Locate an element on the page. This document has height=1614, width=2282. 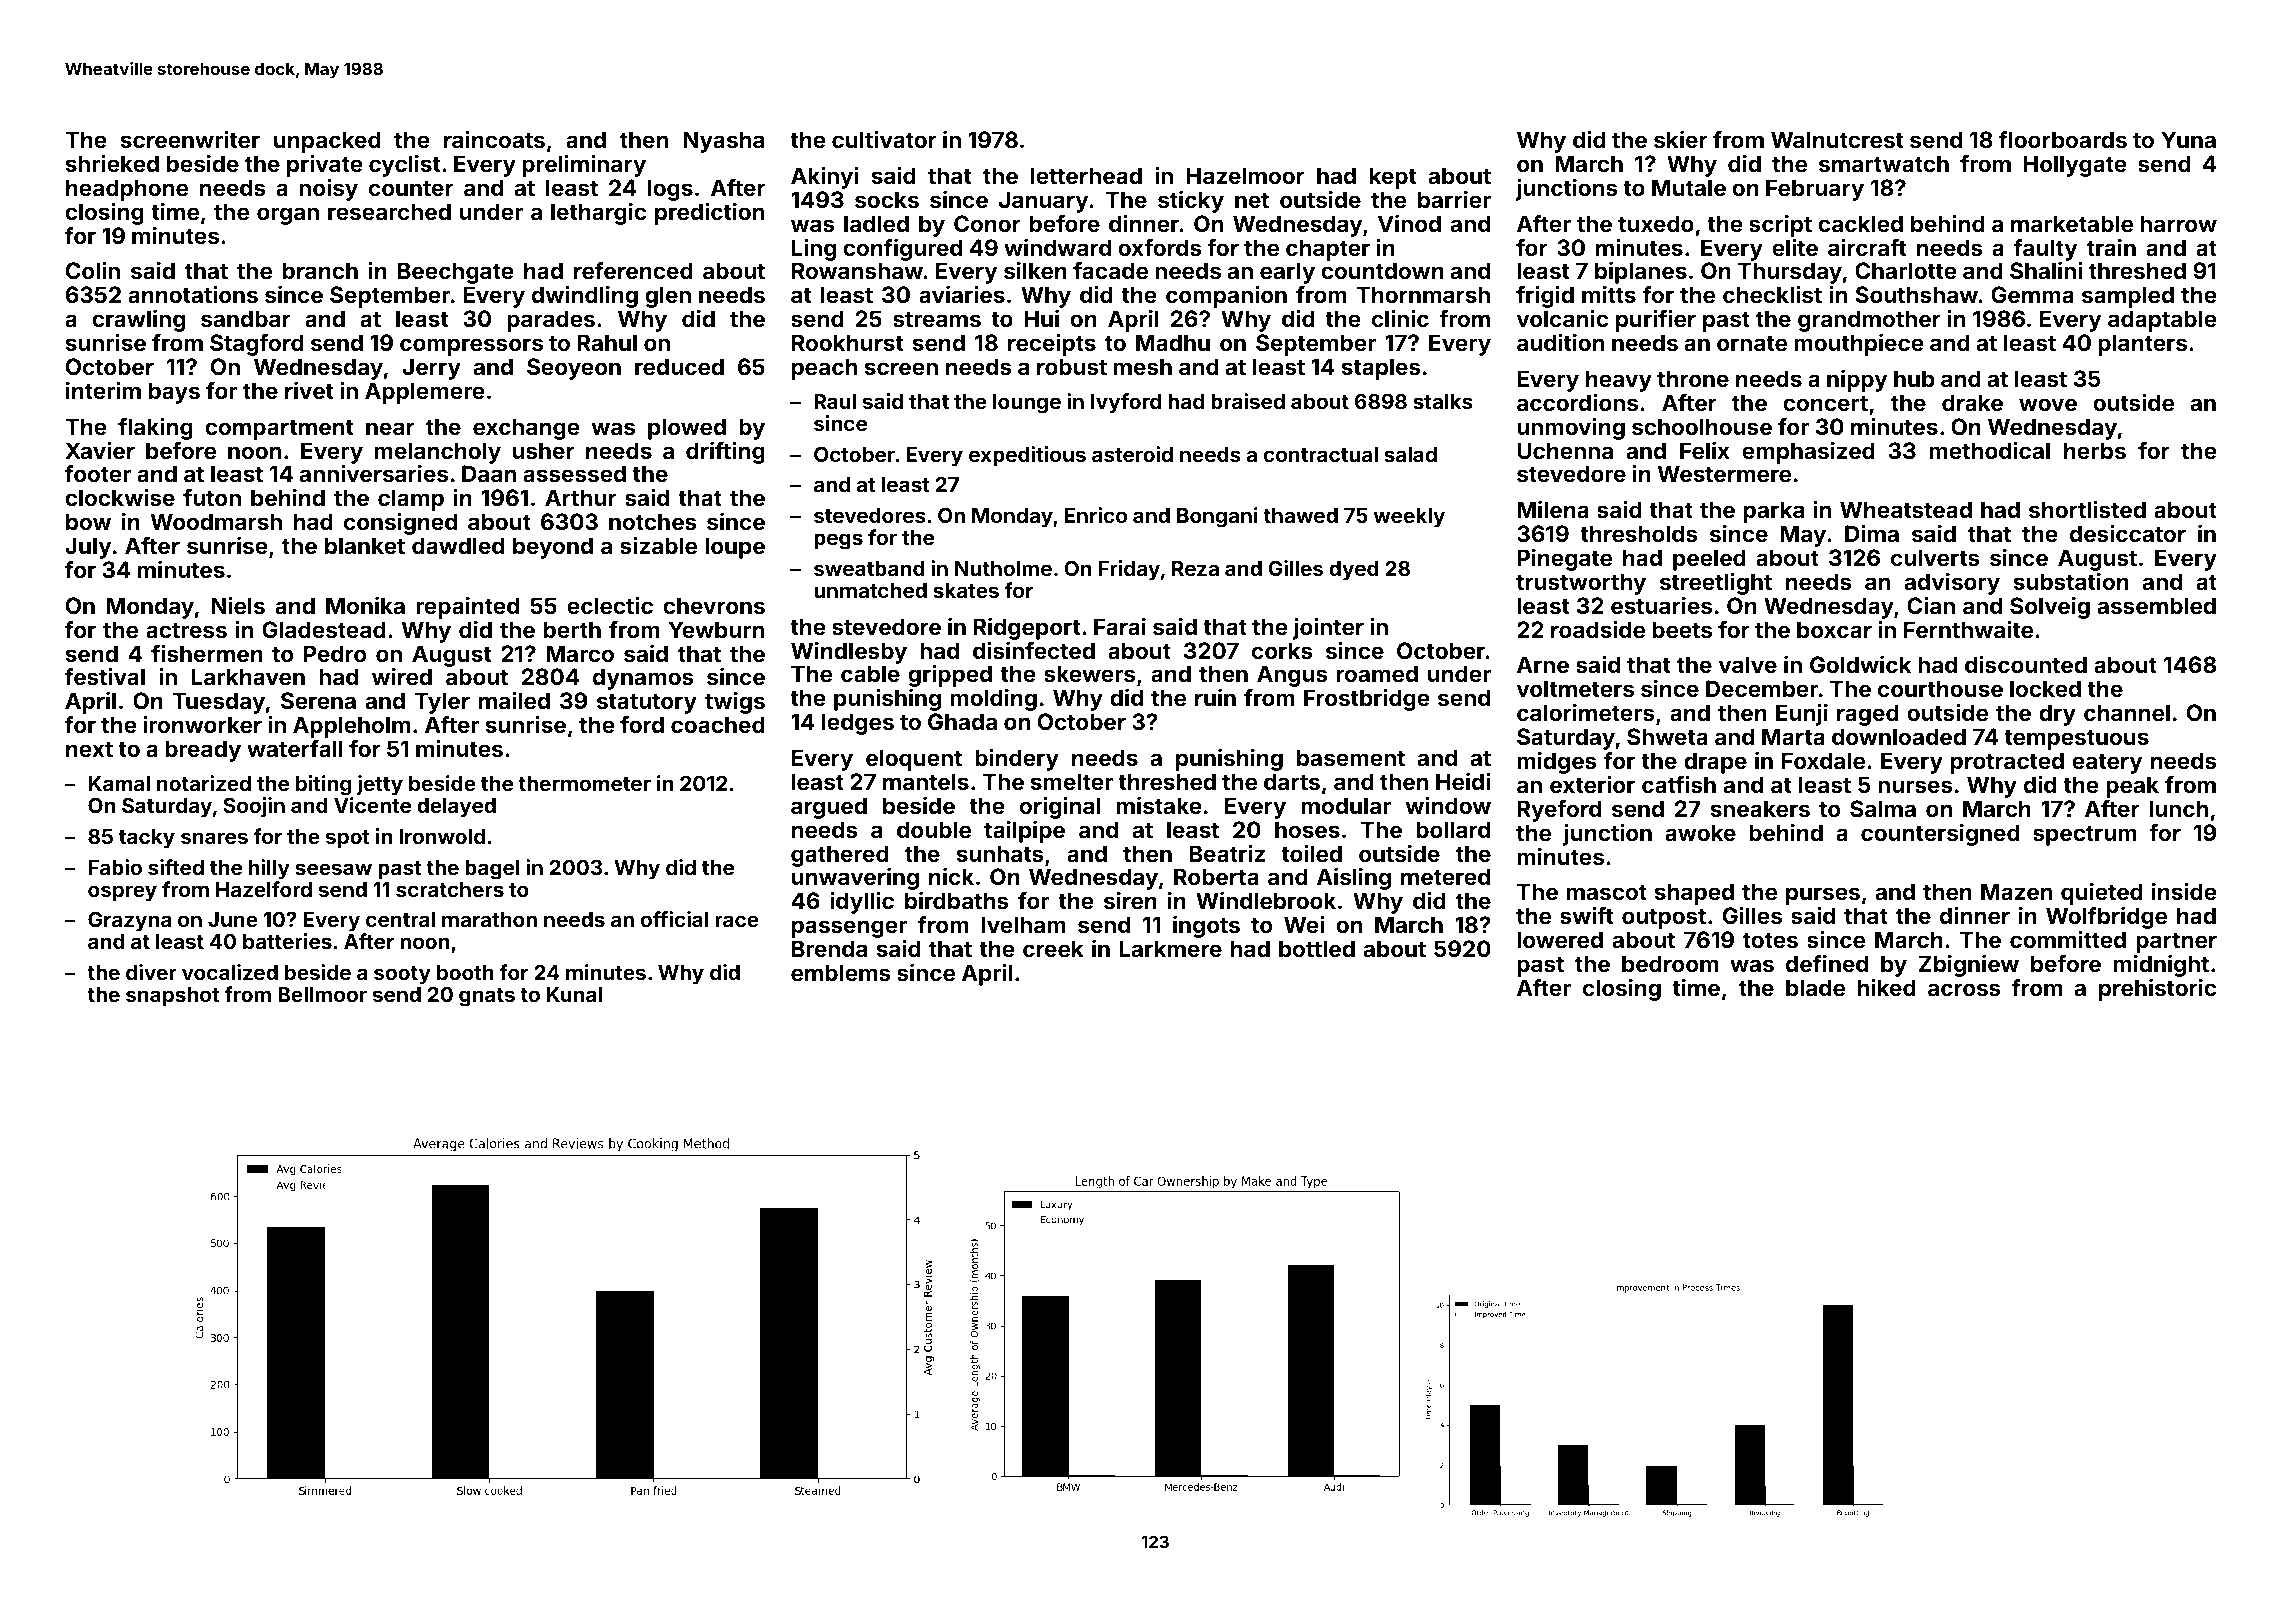
skier is located at coordinates (1681, 139).
